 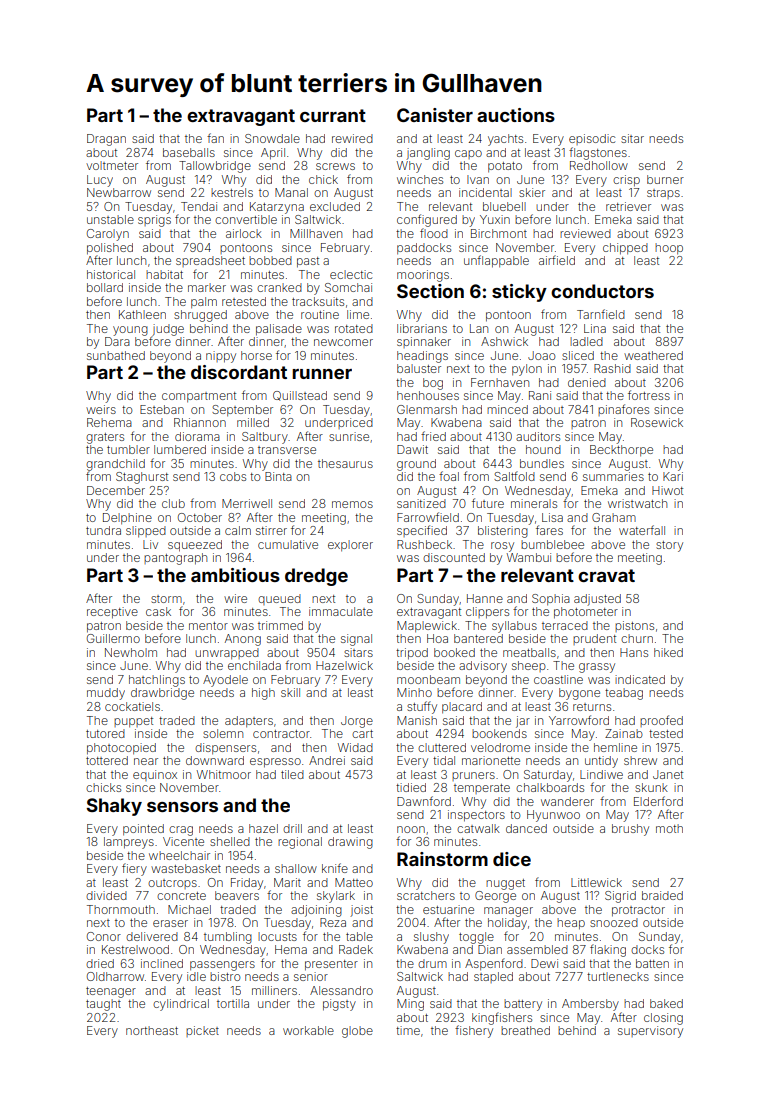 What do you see at coordinates (652, 963) in the image?
I see `batten` at bounding box center [652, 963].
